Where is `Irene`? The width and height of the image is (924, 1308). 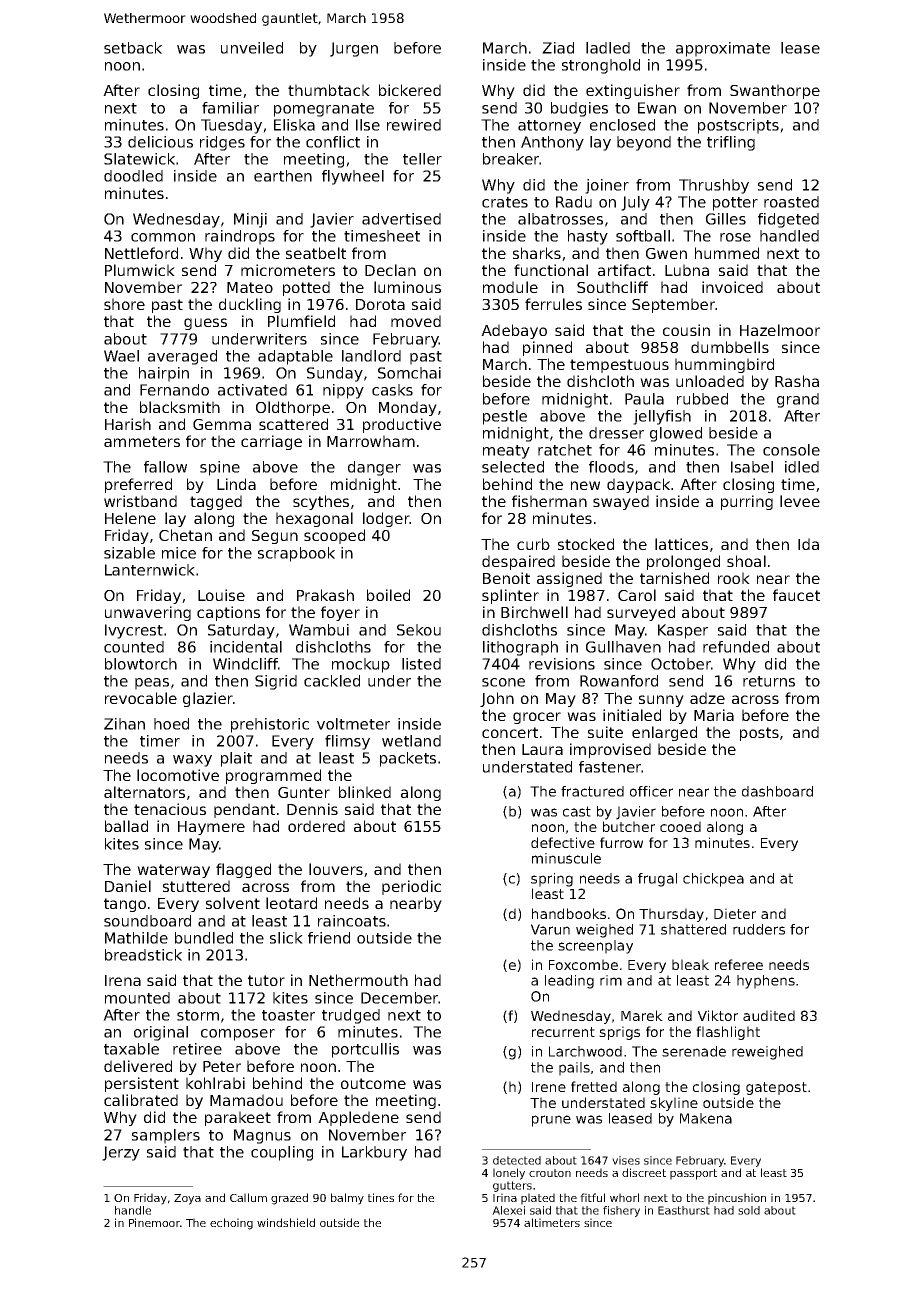 Irene is located at coordinates (549, 1087).
